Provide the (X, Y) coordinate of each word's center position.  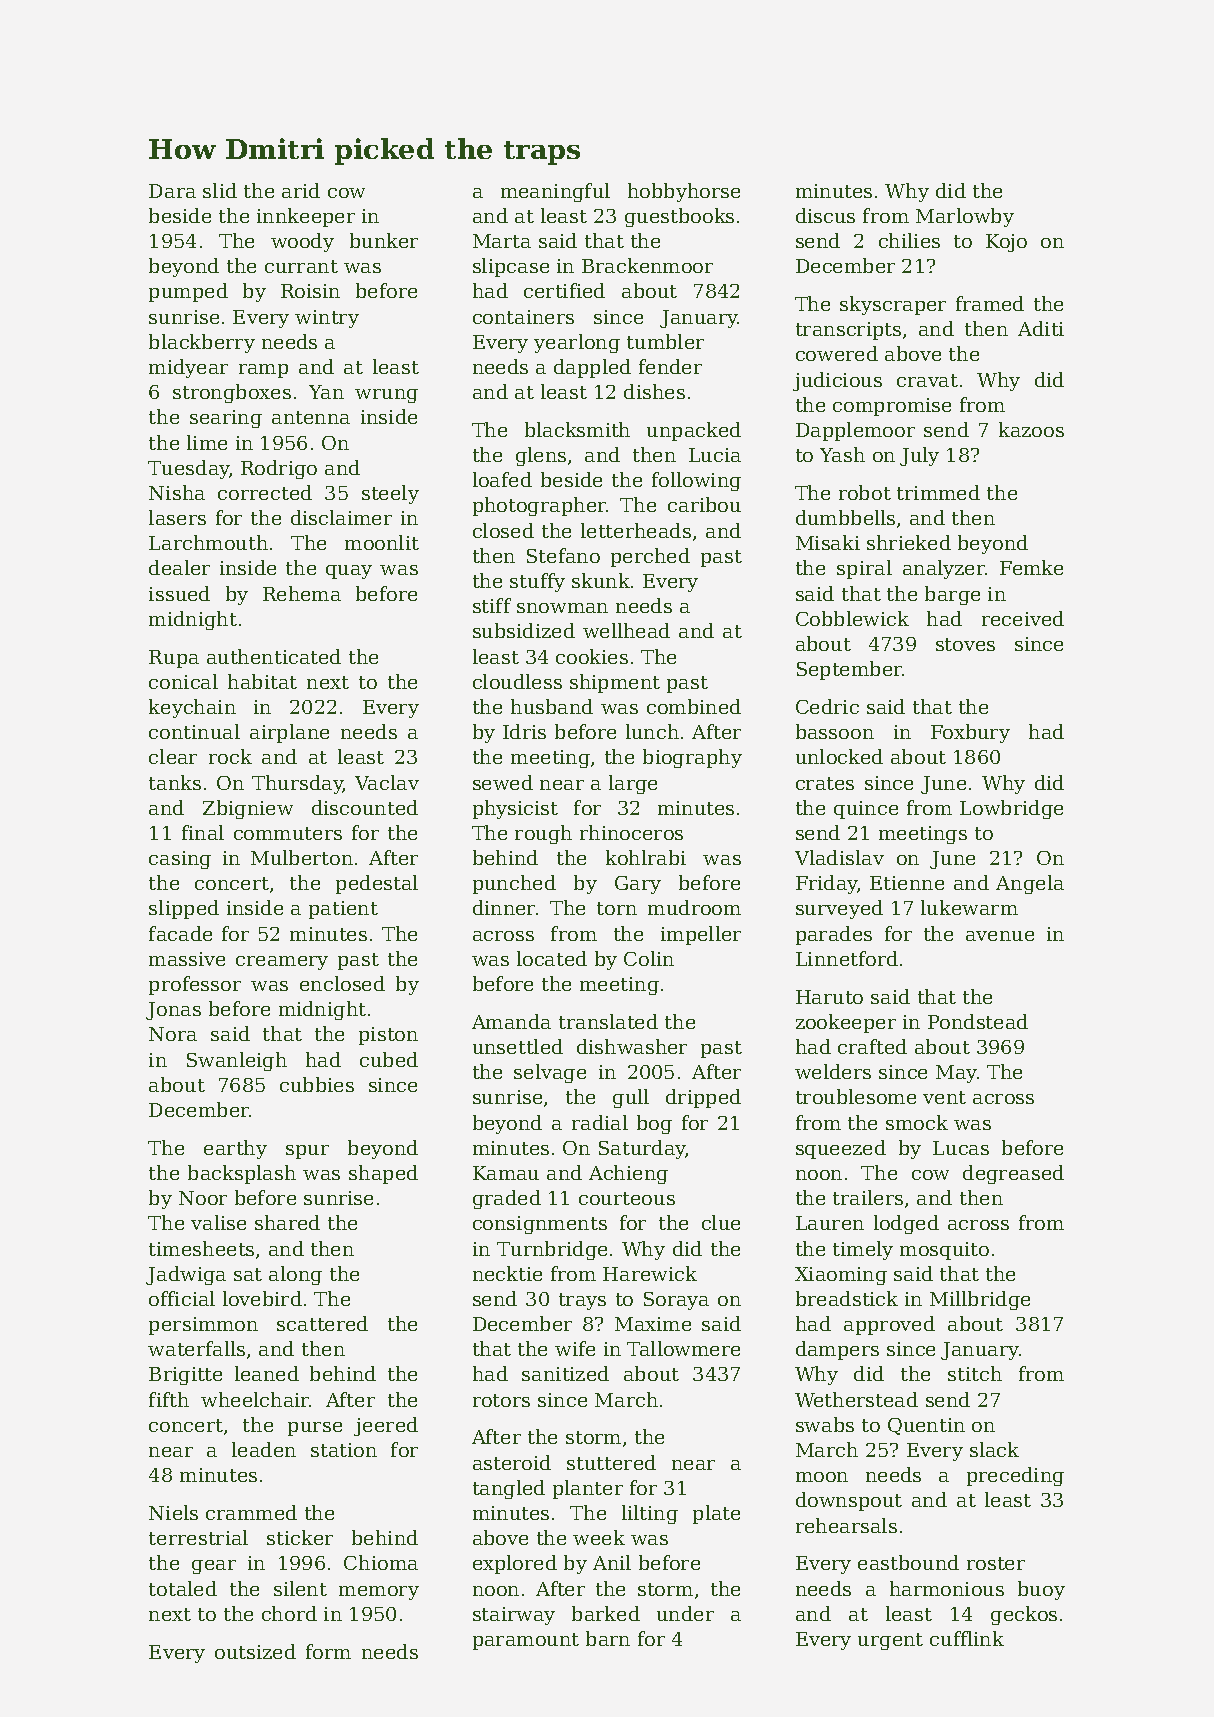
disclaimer (341, 517)
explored (515, 1564)
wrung (386, 396)
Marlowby (965, 217)
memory (379, 1593)
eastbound (908, 1562)
